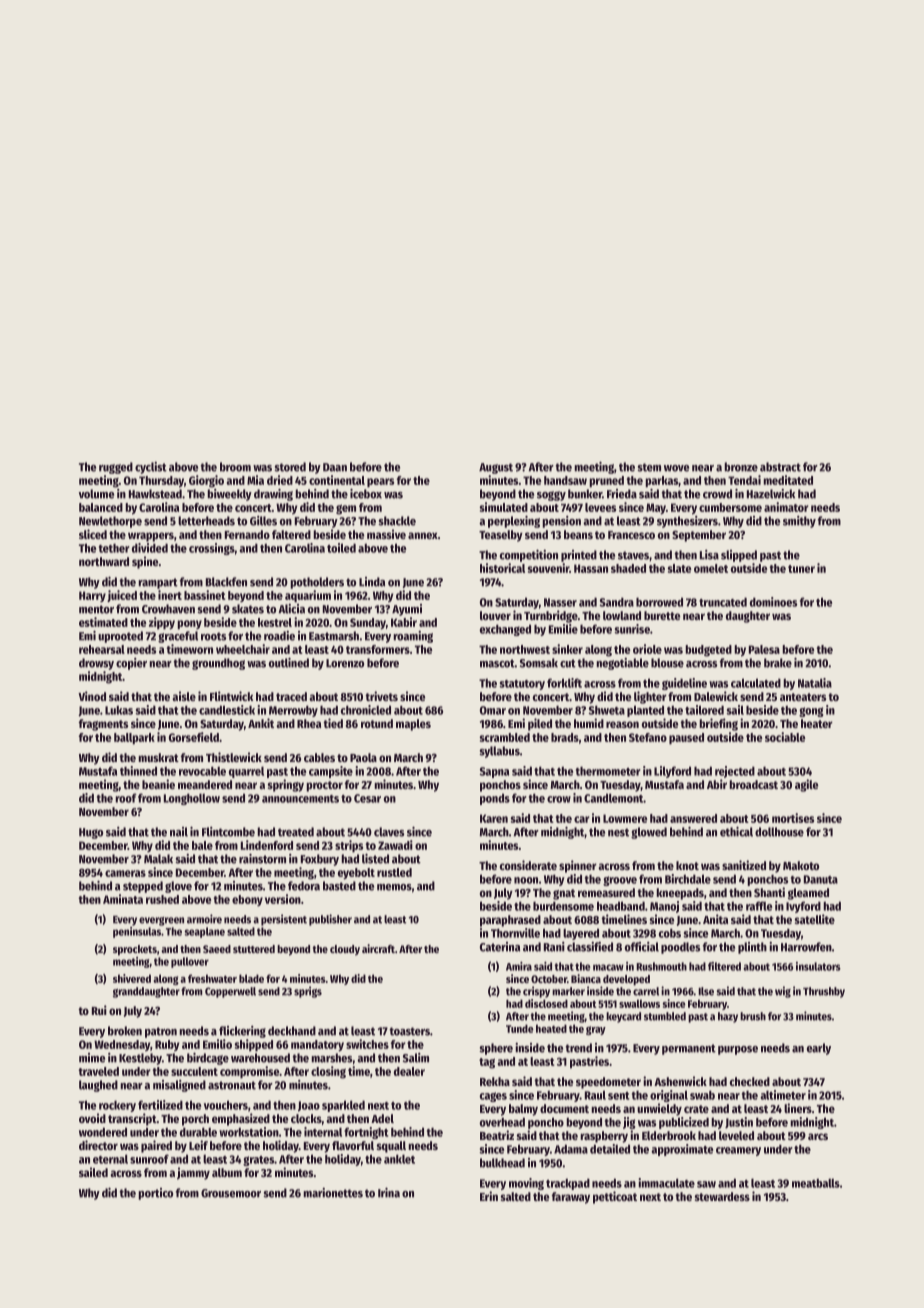 This screenshot has width=924, height=1308. What do you see at coordinates (135, 950) in the screenshot?
I see `sprockets` at bounding box center [135, 950].
